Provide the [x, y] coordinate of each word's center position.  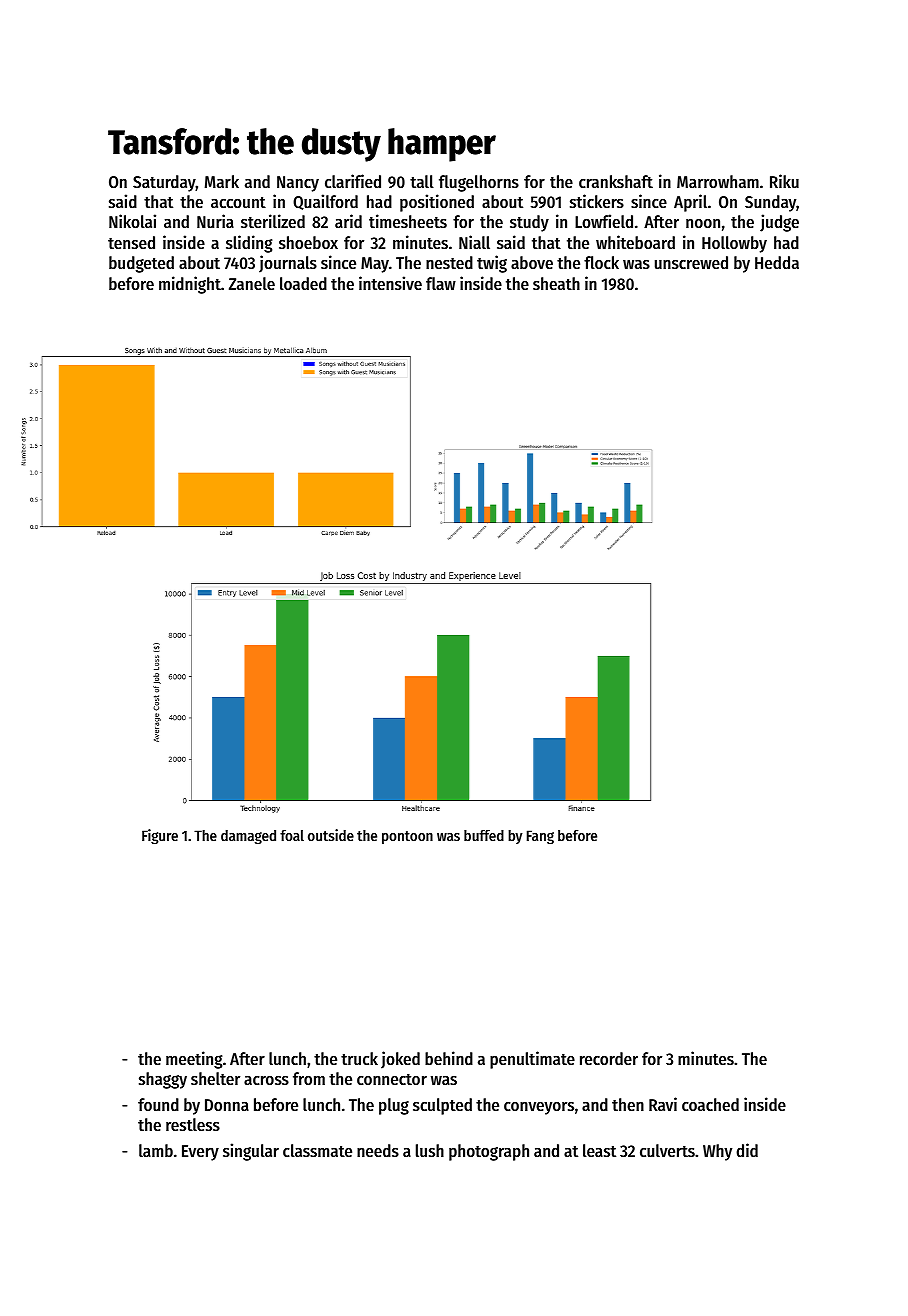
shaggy [163, 1080]
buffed [484, 835]
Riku [784, 181]
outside [331, 835]
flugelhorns [479, 183]
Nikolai [132, 221]
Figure [160, 836]
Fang [540, 837]
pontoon [407, 837]
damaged [248, 837]
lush [430, 1150]
